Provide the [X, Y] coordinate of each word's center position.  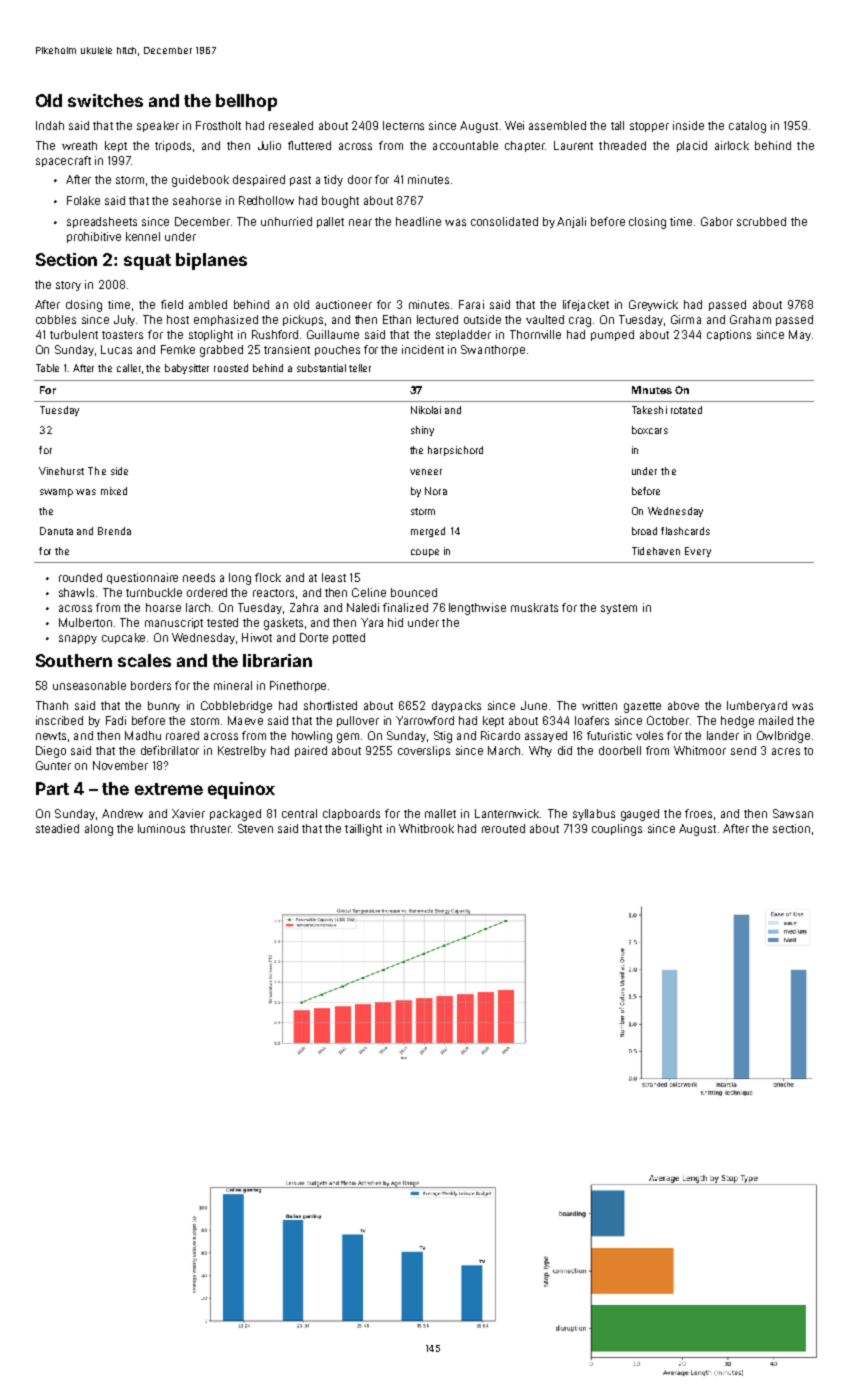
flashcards [685, 531]
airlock [732, 145]
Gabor [717, 221]
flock [268, 577]
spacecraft [63, 161]
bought [340, 202]
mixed [114, 491]
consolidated [504, 221]
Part [52, 788]
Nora [436, 491]
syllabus [594, 814]
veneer [426, 472]
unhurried [286, 221]
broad [644, 531]
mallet [440, 813]
